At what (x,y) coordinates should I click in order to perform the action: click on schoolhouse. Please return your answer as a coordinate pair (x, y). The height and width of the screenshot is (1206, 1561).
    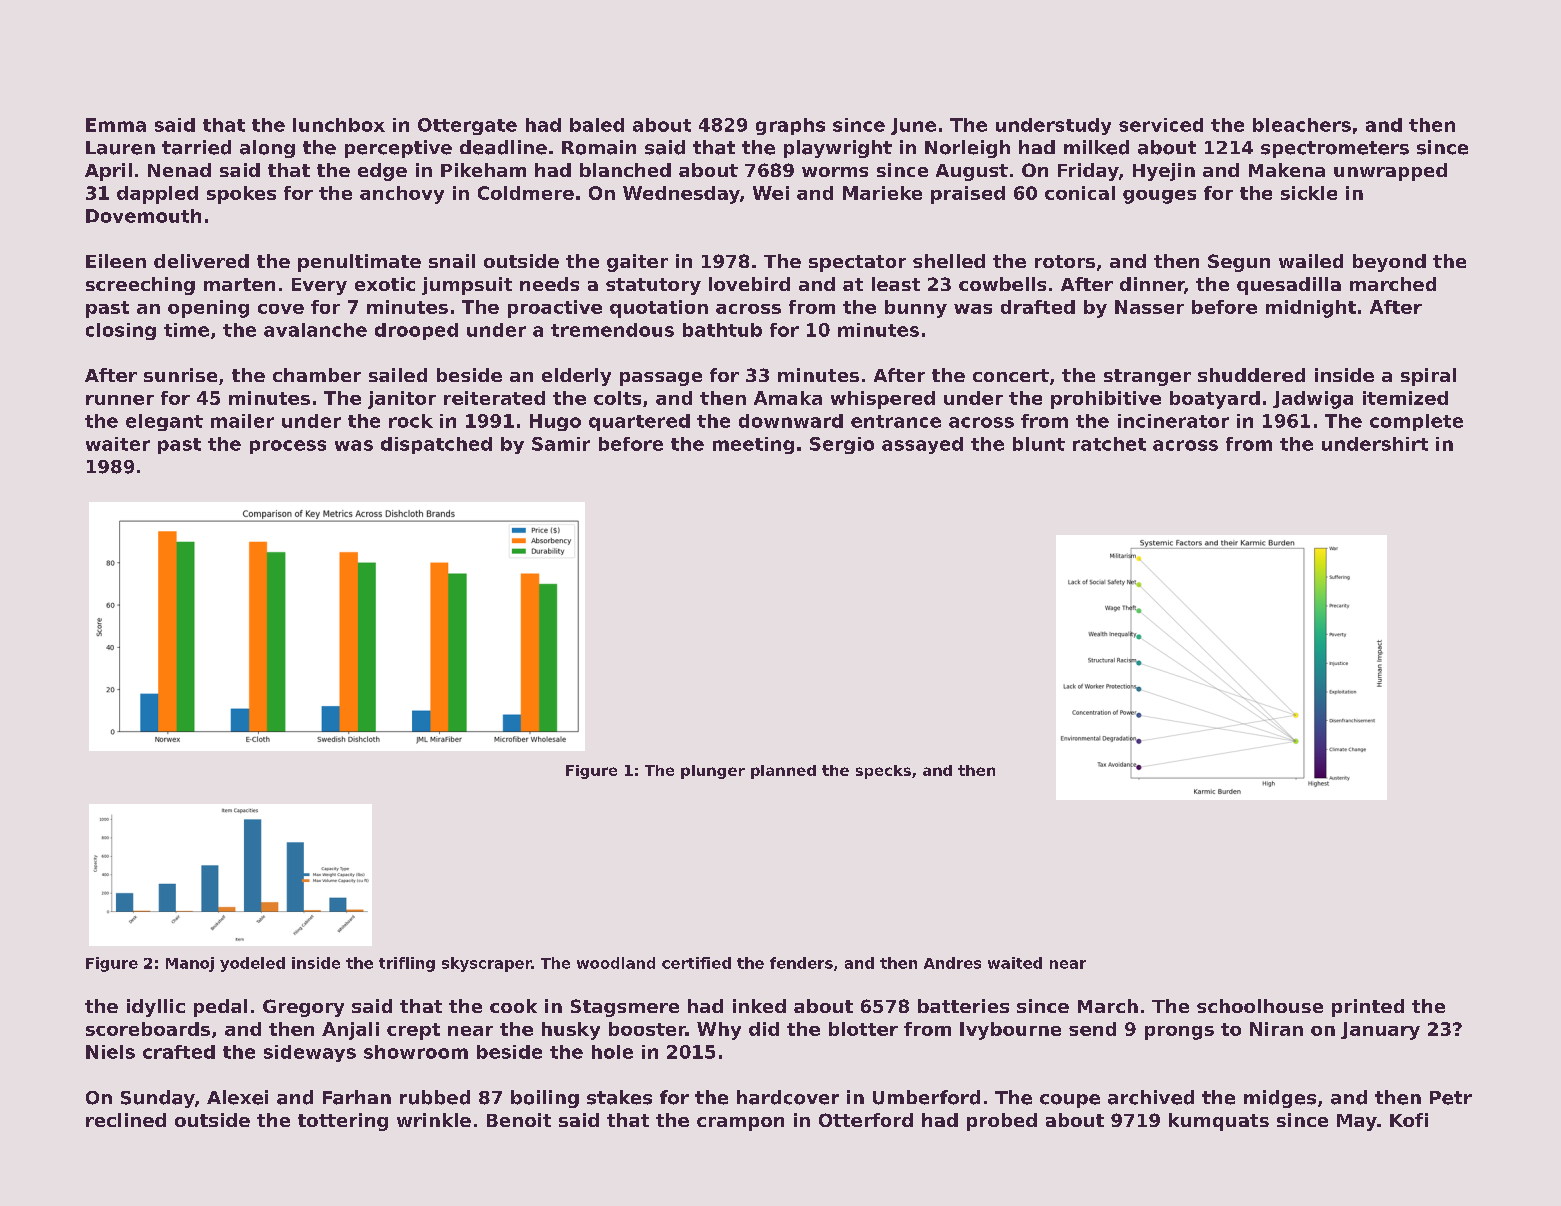
    Looking at the image, I should click on (1260, 1006).
